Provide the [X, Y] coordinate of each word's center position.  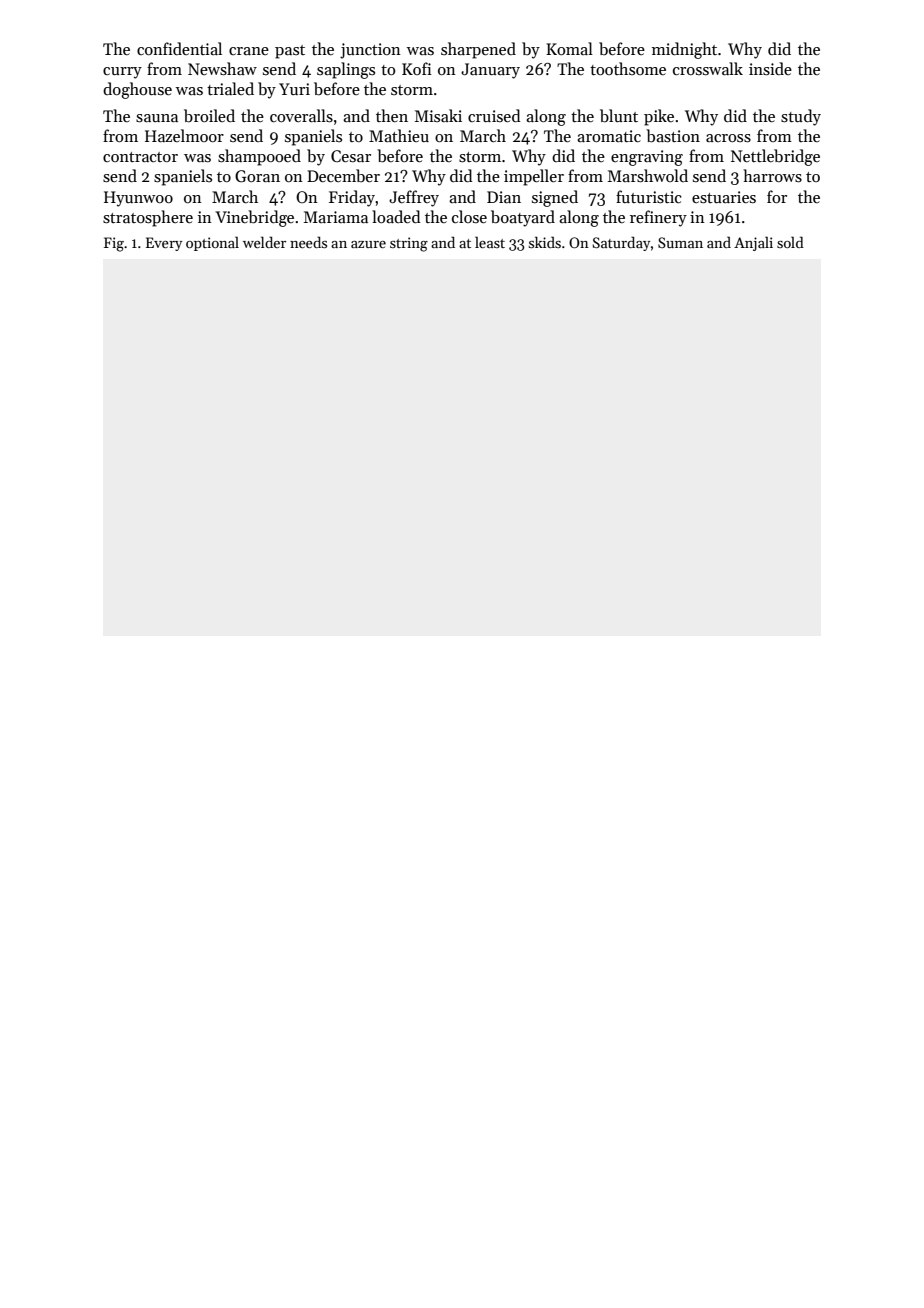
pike [659, 117]
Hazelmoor [184, 135]
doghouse [137, 90]
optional [212, 243]
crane [249, 51]
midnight [684, 50]
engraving [647, 158]
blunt [619, 115]
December [343, 175]
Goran [257, 176]
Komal [569, 48]
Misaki [438, 115]
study [801, 117]
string [409, 244]
